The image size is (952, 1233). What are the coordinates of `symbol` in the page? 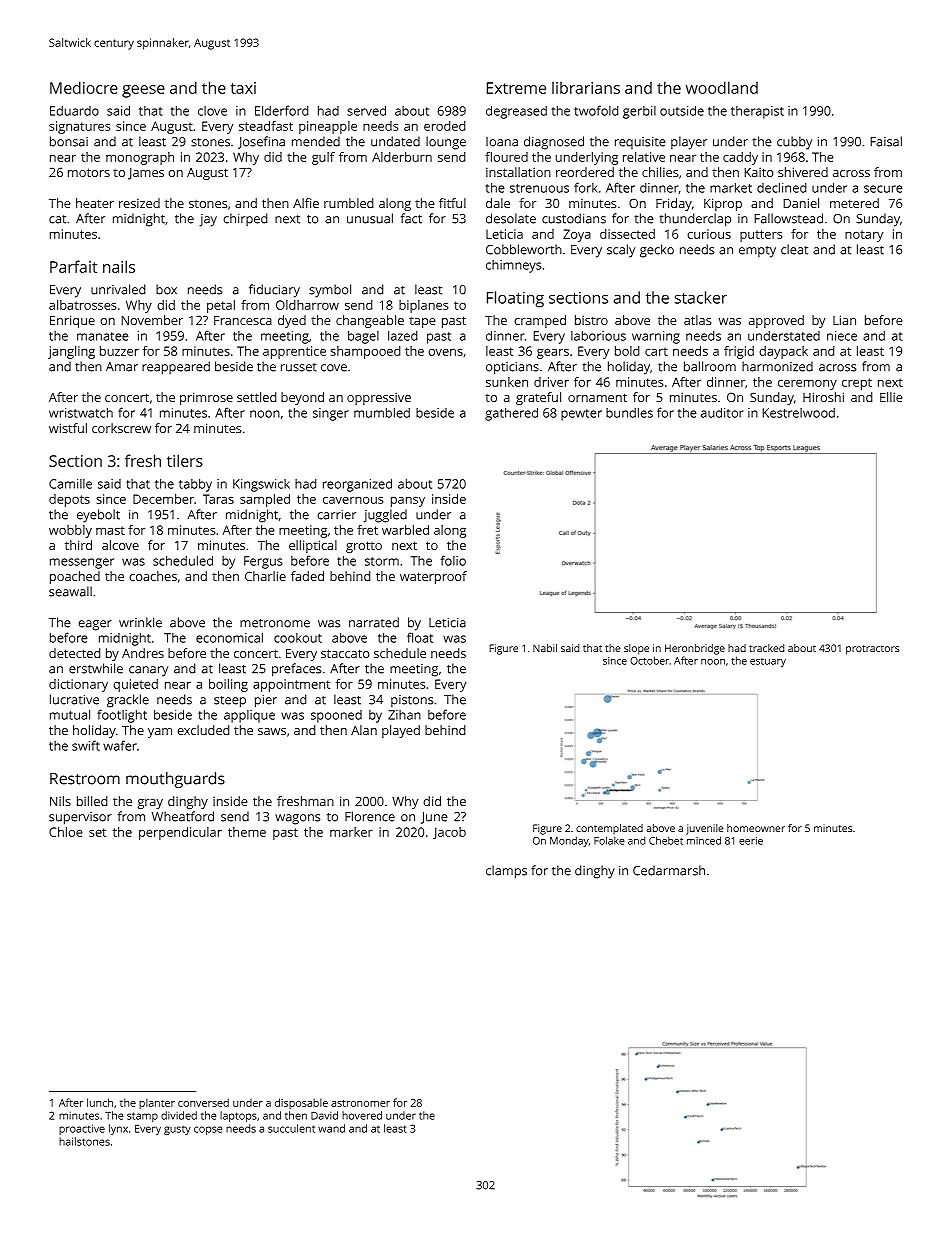 It's located at (330, 291).
